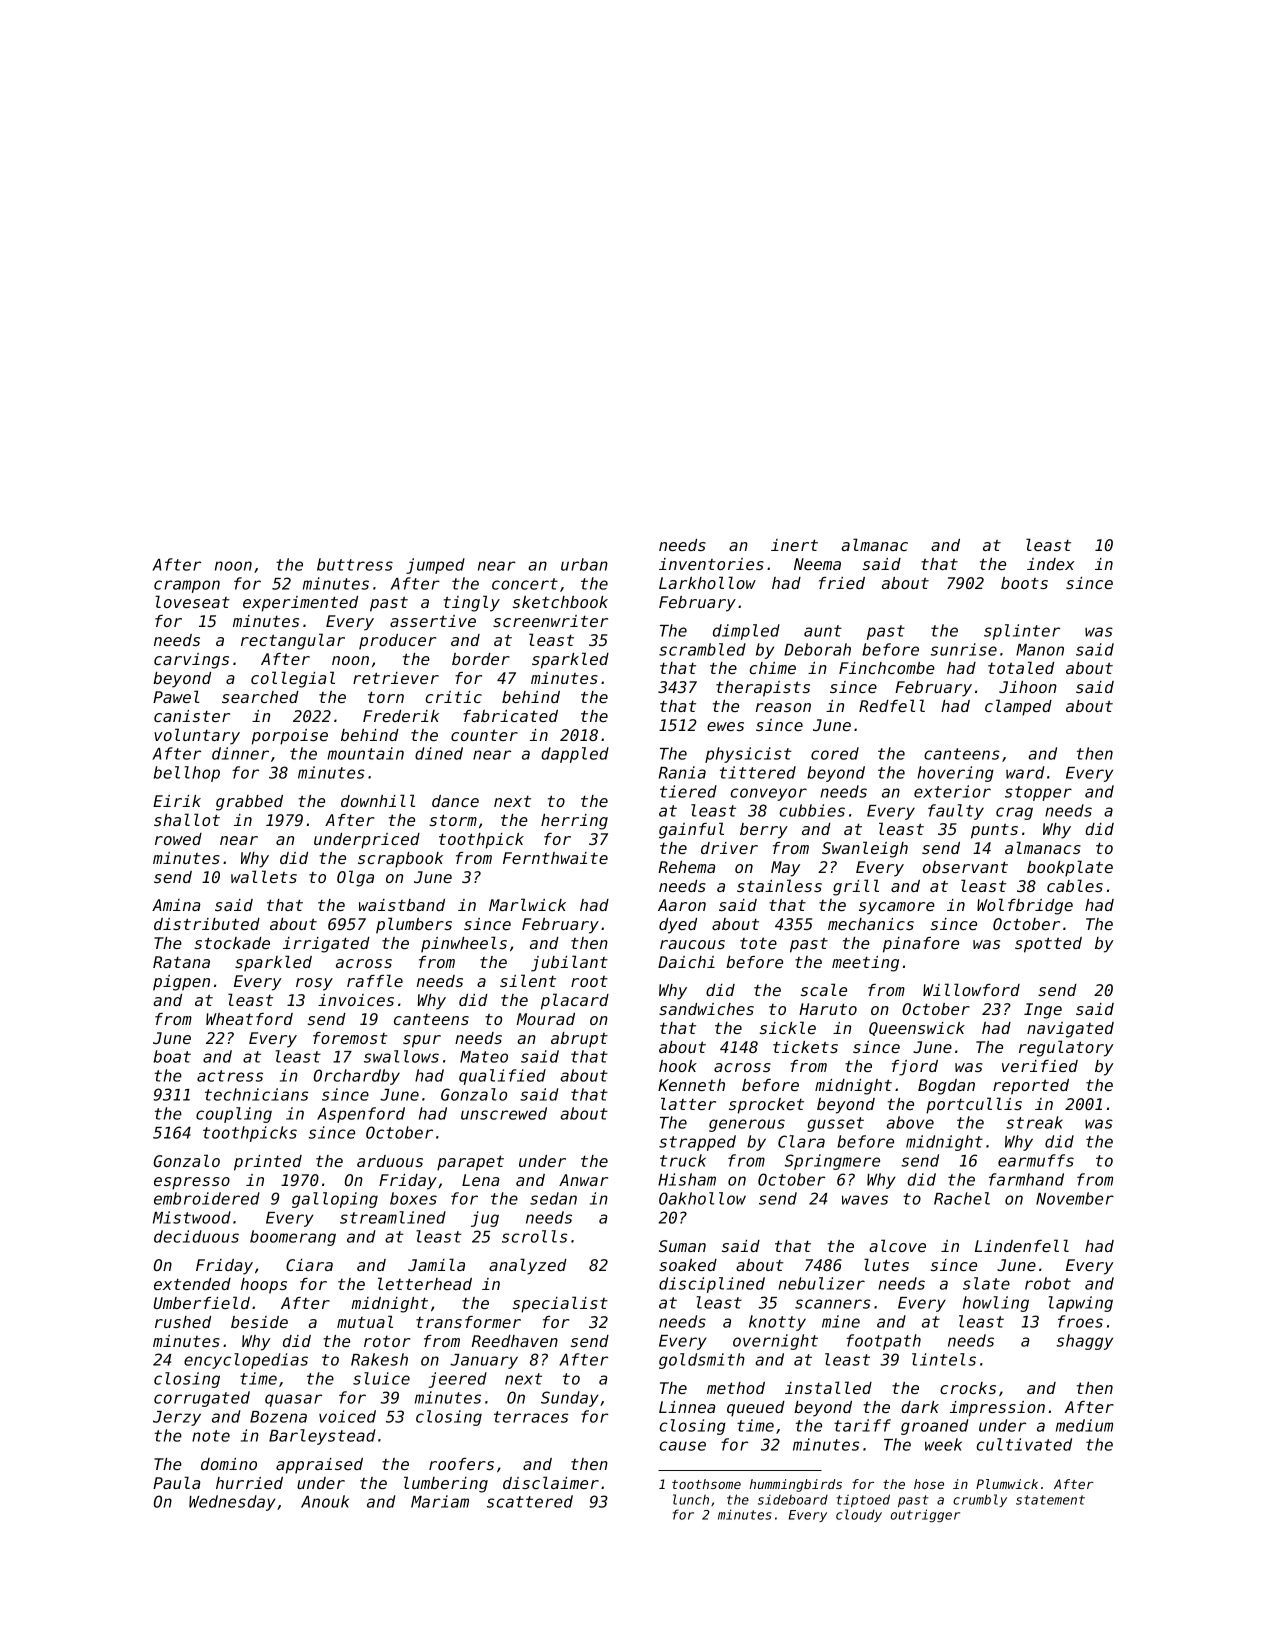 The image size is (1267, 1640). Describe the element at coordinates (794, 545) in the page. I see `inert` at that location.
